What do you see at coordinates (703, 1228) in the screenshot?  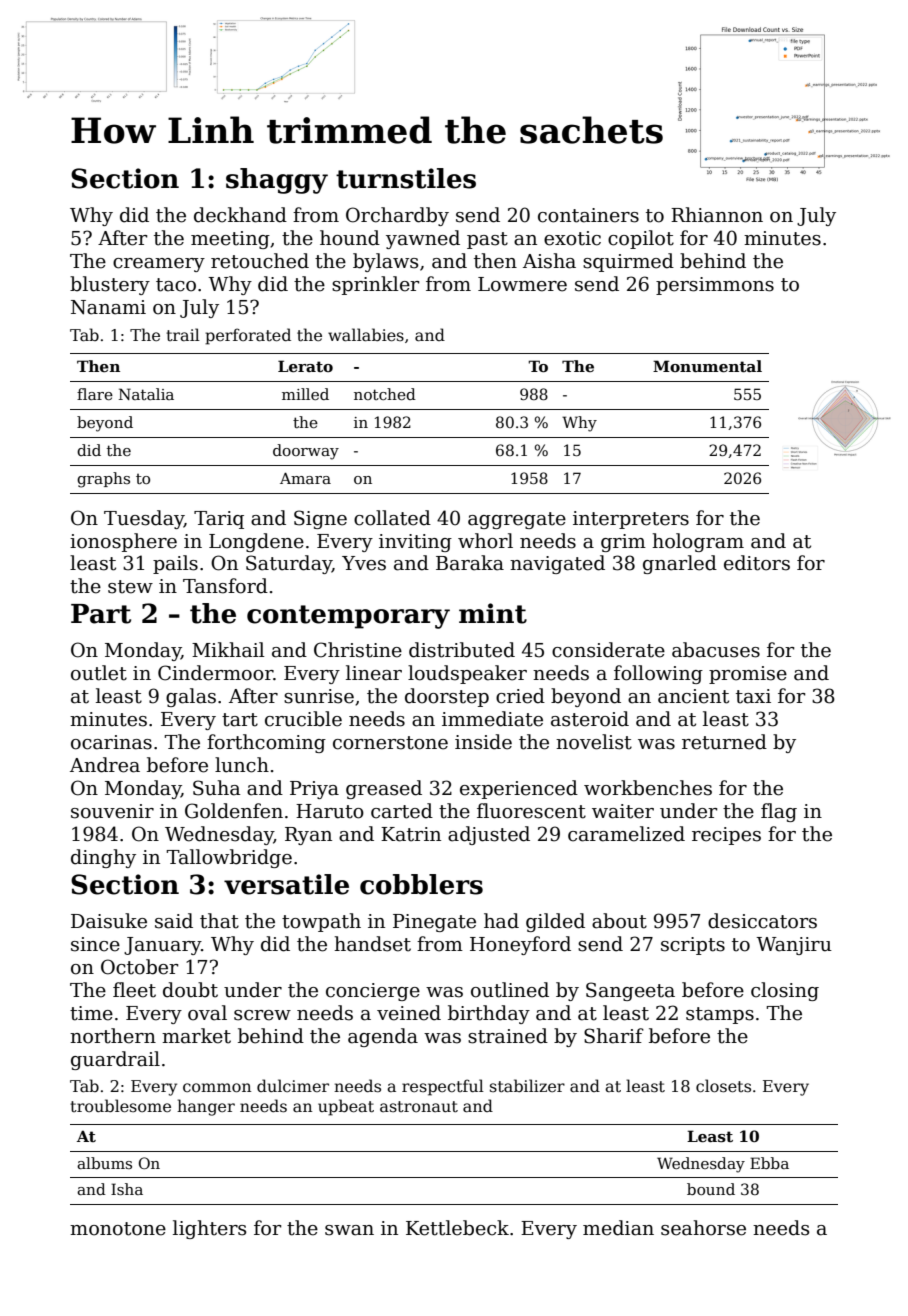 I see `seahorse` at bounding box center [703, 1228].
